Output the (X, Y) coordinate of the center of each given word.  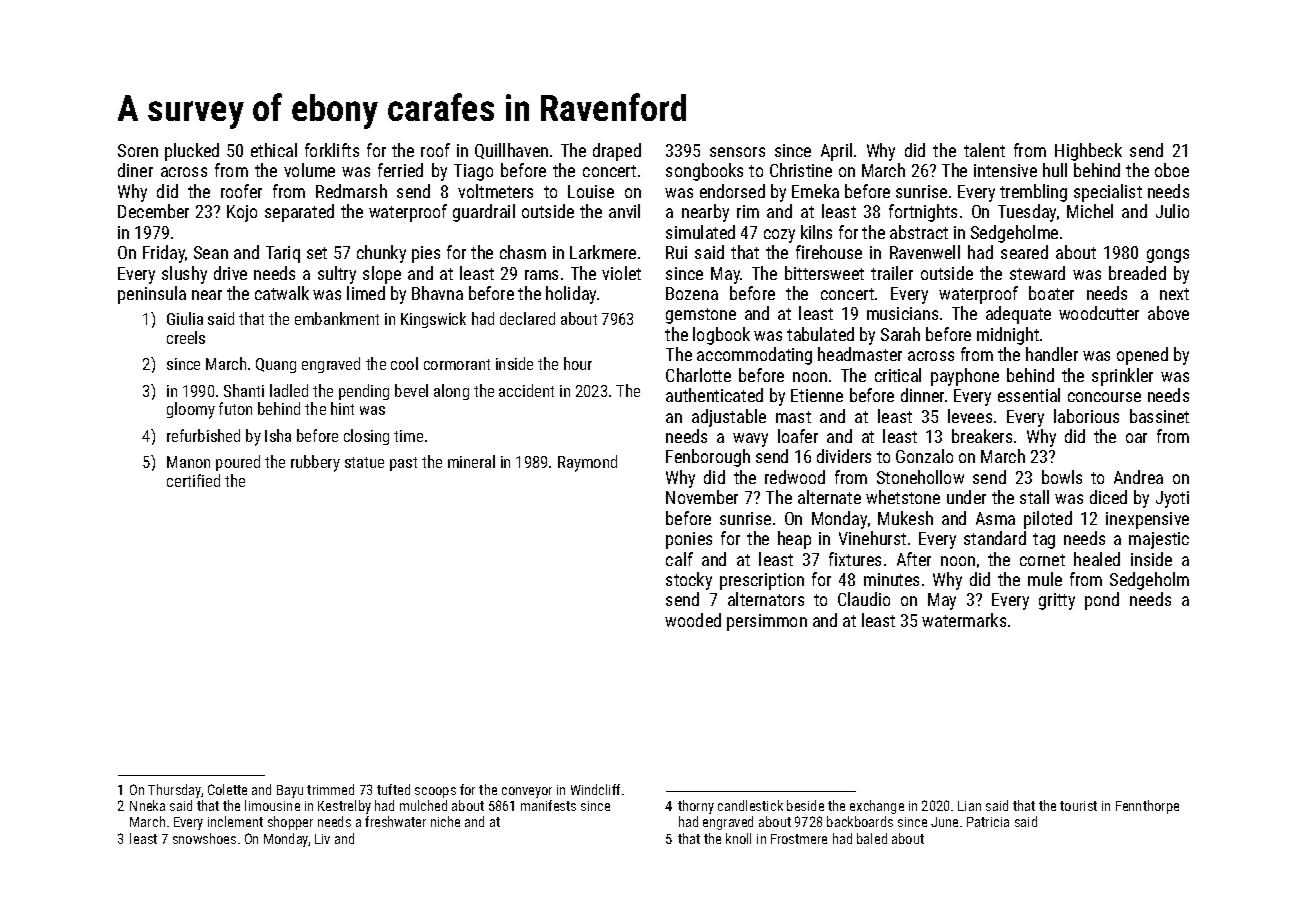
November (702, 497)
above (1168, 313)
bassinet (1159, 416)
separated (299, 213)
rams (541, 275)
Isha (278, 435)
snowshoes (204, 838)
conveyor (527, 792)
